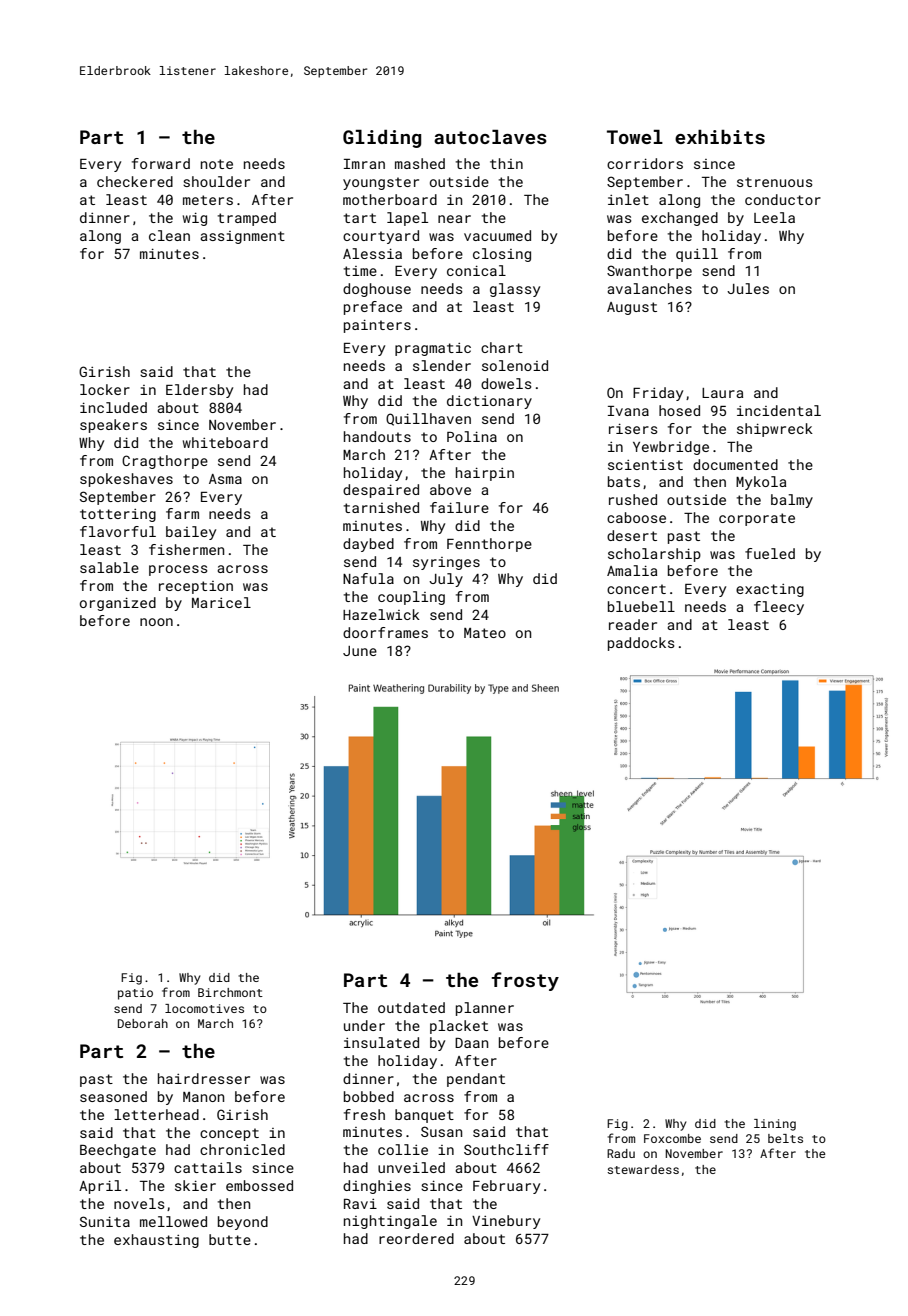 Image resolution: width=908 pixels, height=1316 pixels. I want to click on Towel, so click(635, 137).
